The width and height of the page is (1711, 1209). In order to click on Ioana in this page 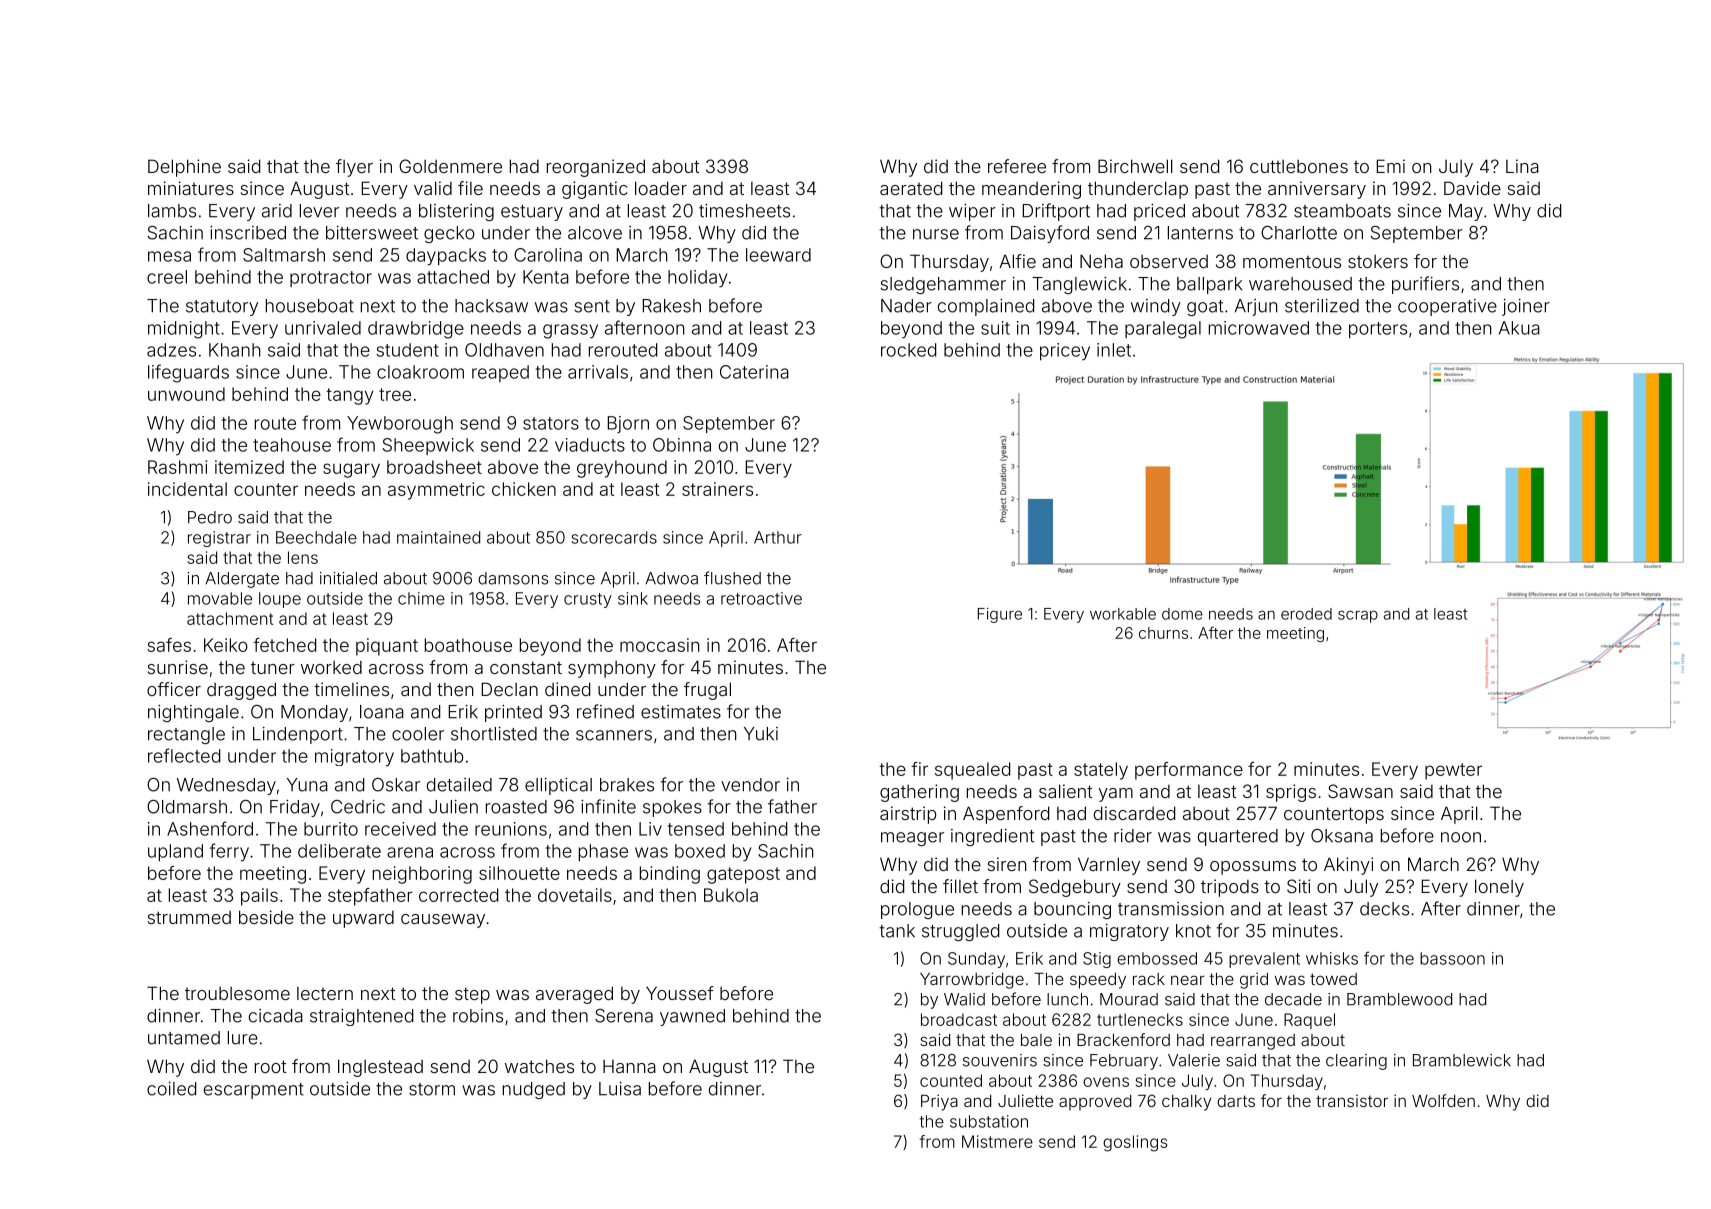, I will do `click(382, 712)`.
